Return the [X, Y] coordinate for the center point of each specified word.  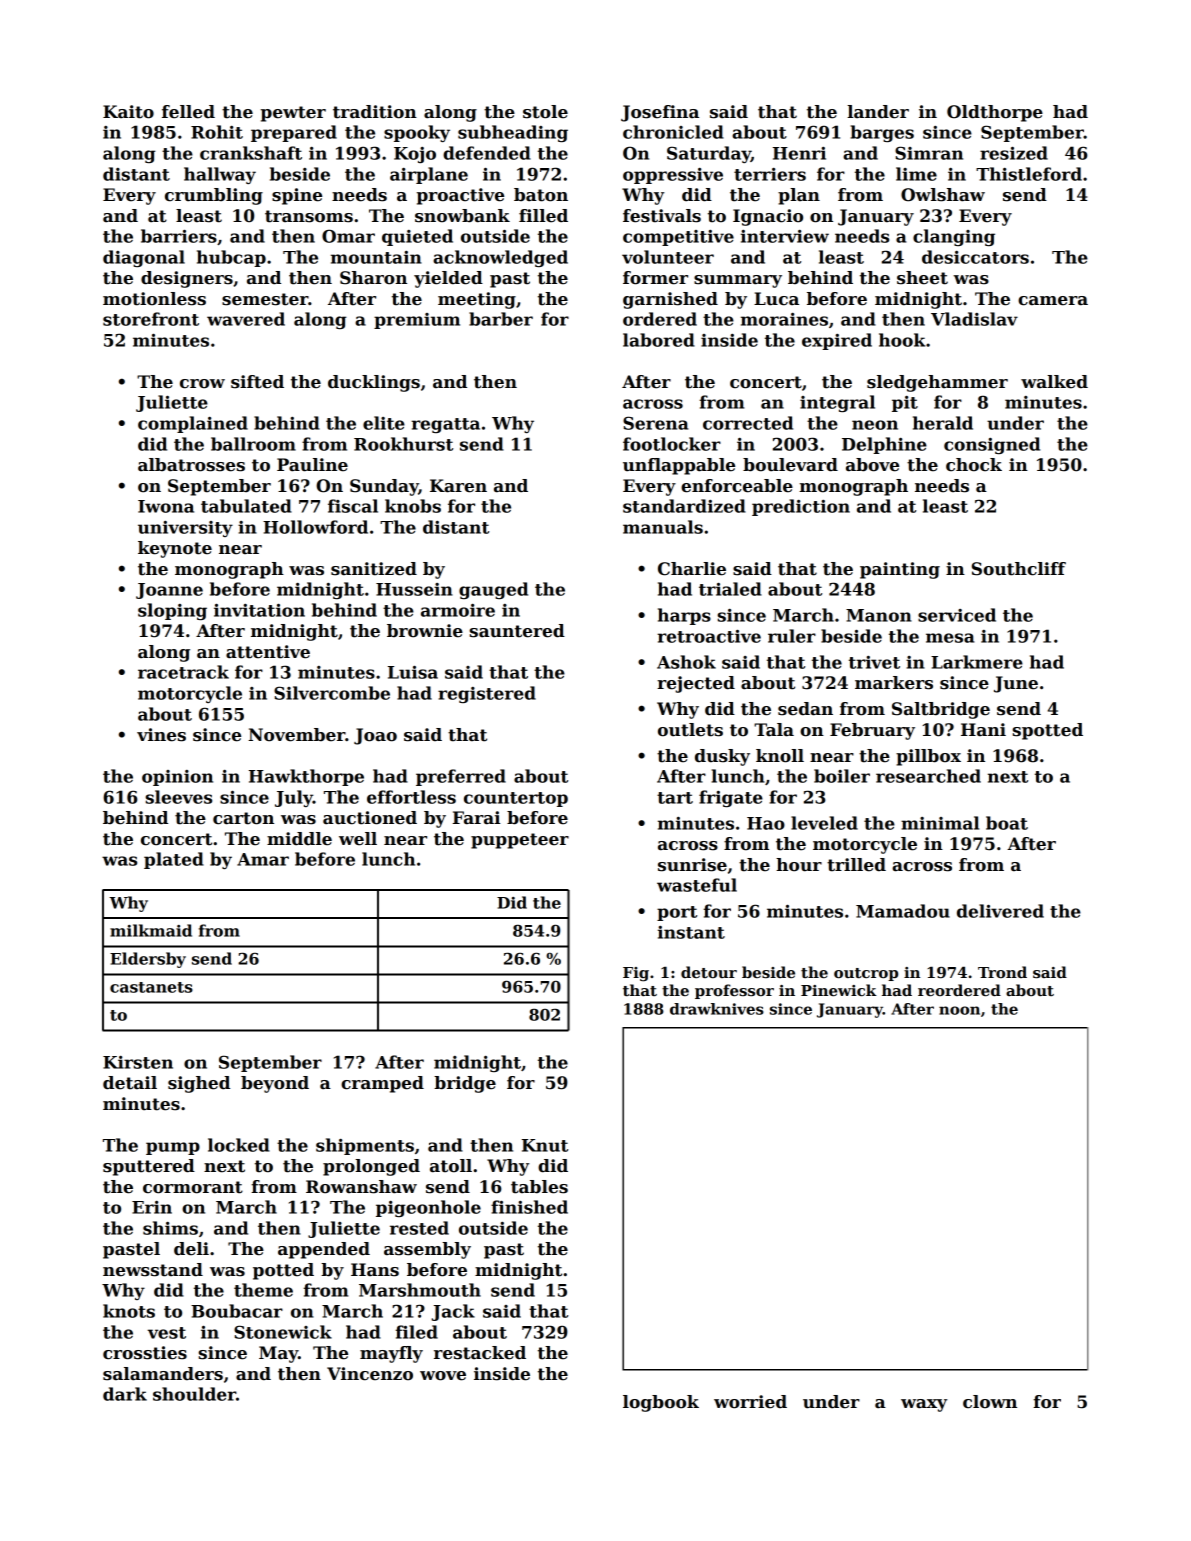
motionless [154, 299]
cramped [382, 1084]
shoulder [194, 1394]
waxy [924, 1405]
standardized [684, 506]
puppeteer [520, 841]
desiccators [975, 257]
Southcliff [1019, 569]
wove [443, 1376]
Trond [1002, 972]
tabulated [246, 506]
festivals [662, 216]
